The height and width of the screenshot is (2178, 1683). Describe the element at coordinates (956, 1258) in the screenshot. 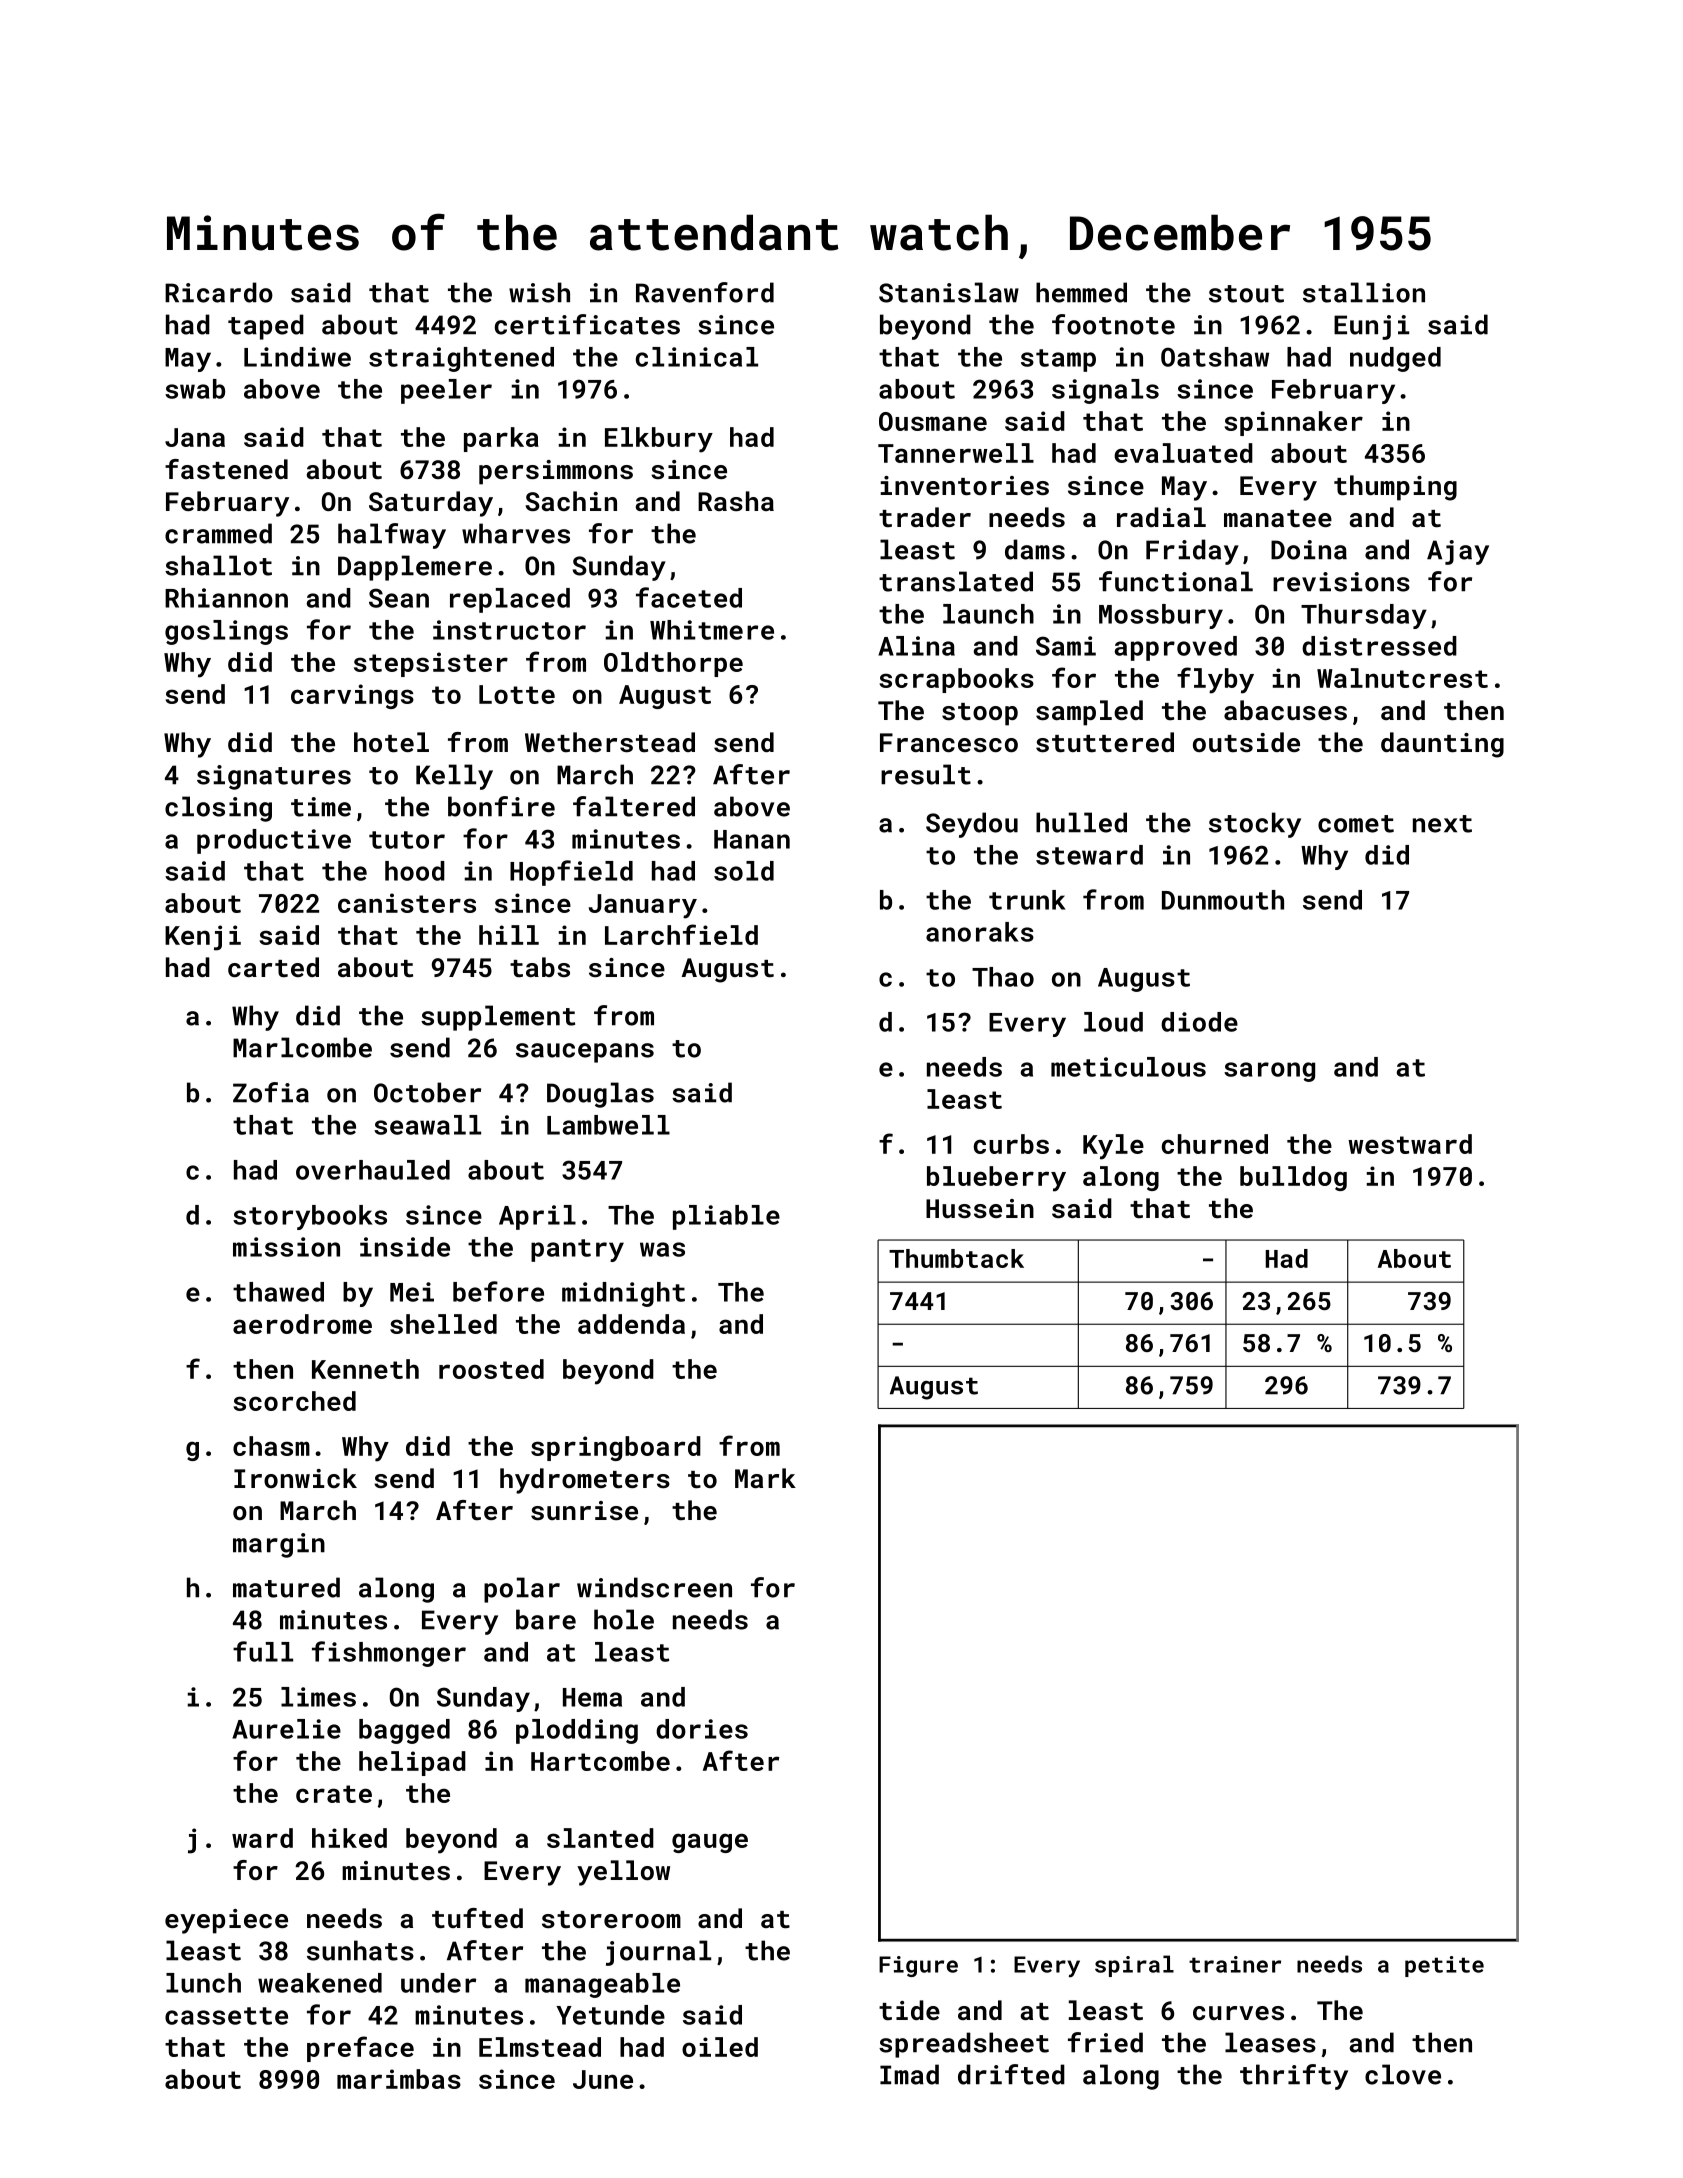

I see `Thumbtack` at that location.
